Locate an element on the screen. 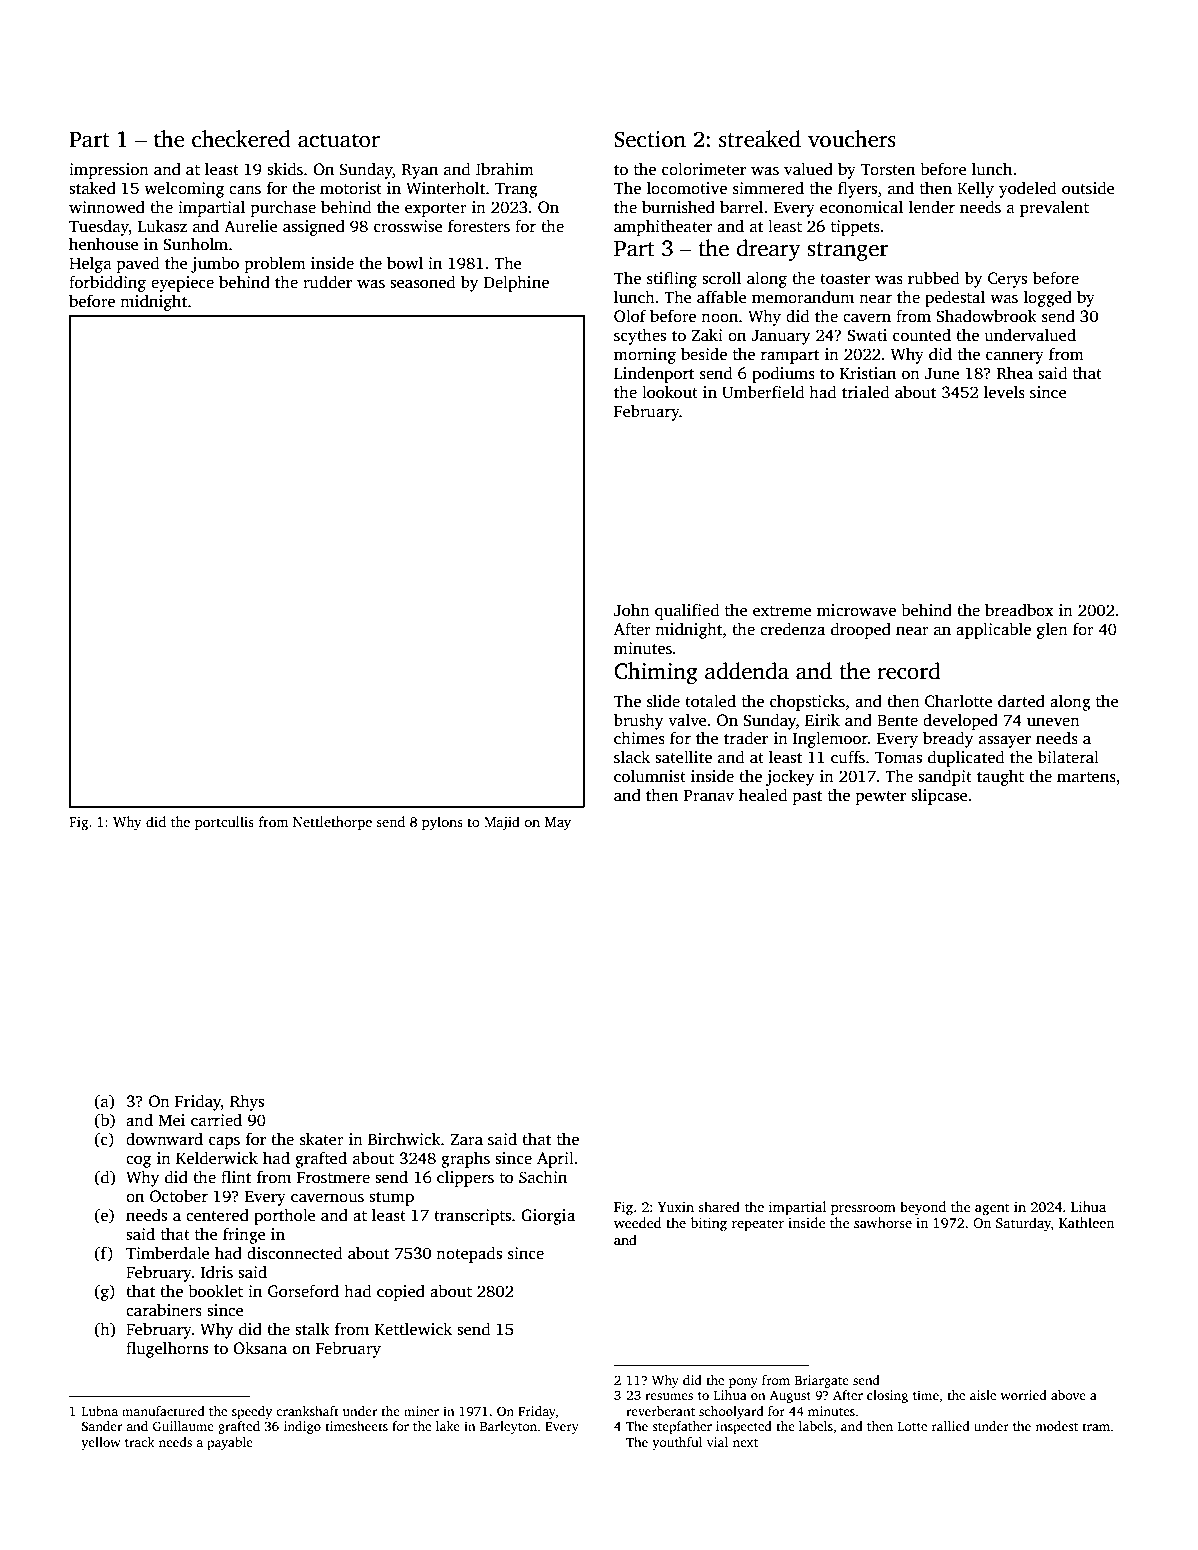 This screenshot has height=1550, width=1198. Chiming is located at coordinates (655, 673).
